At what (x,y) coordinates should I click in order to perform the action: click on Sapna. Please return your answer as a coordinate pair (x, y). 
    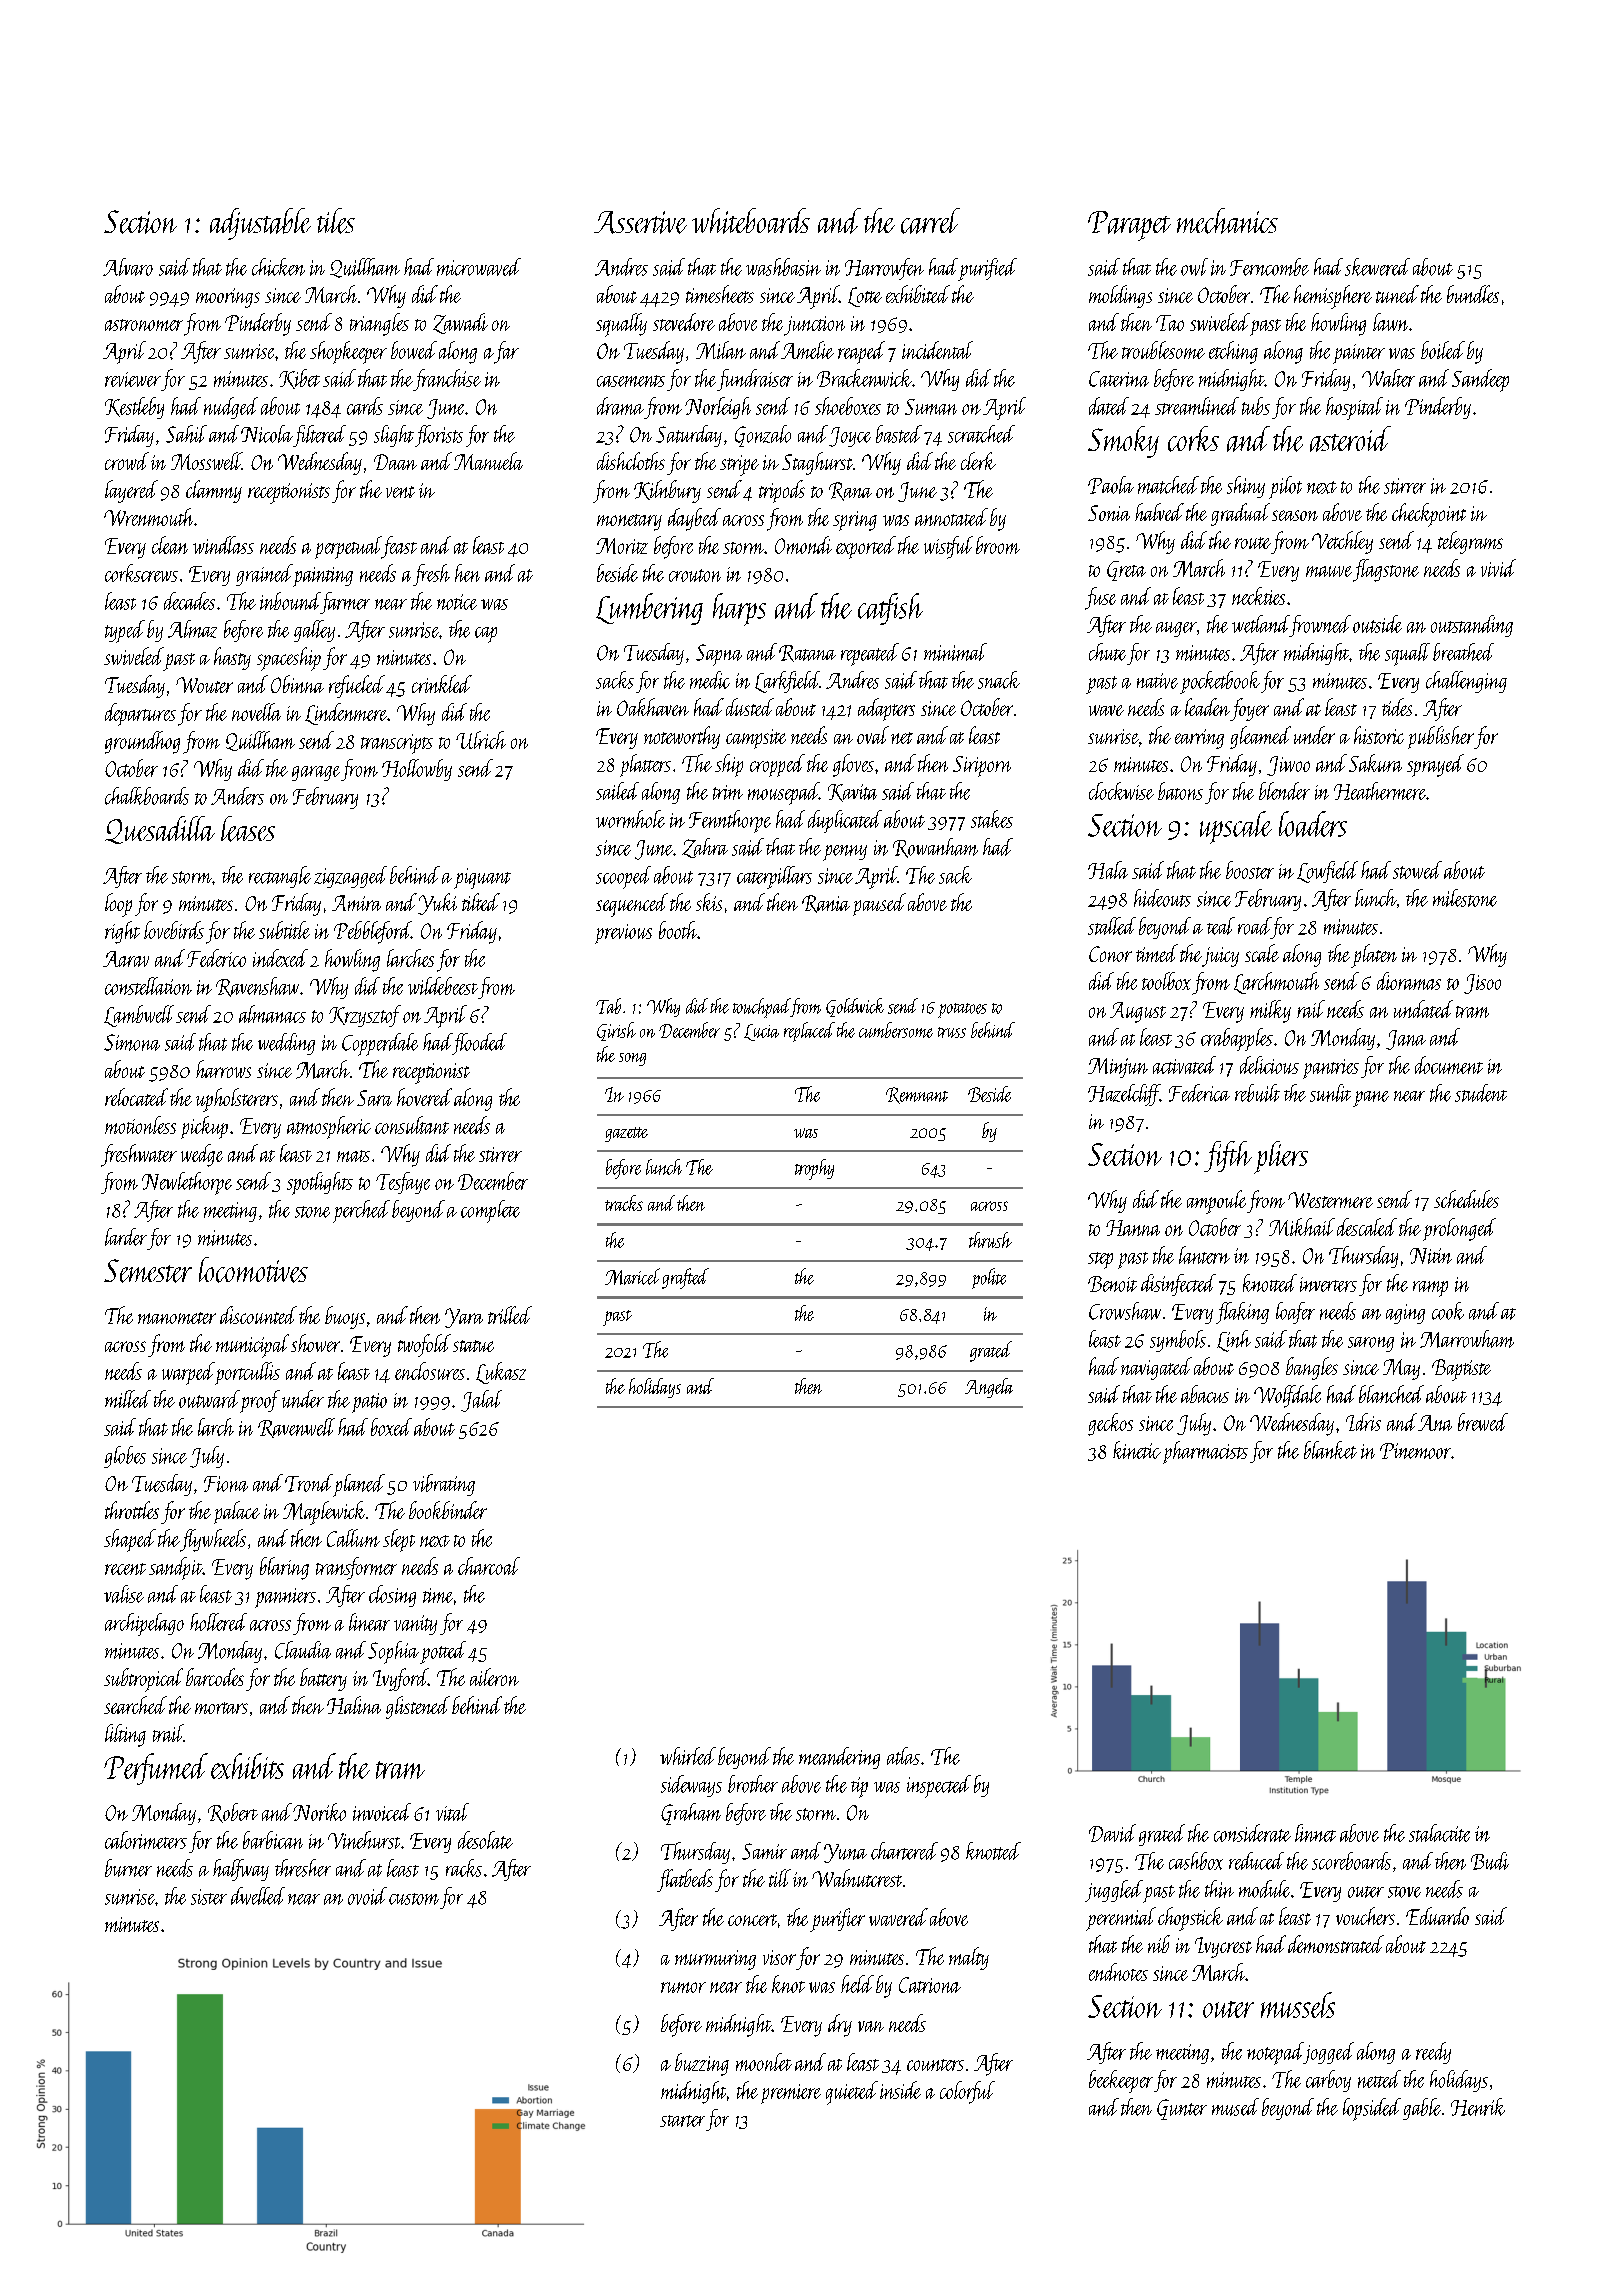
    Looking at the image, I should click on (719, 655).
